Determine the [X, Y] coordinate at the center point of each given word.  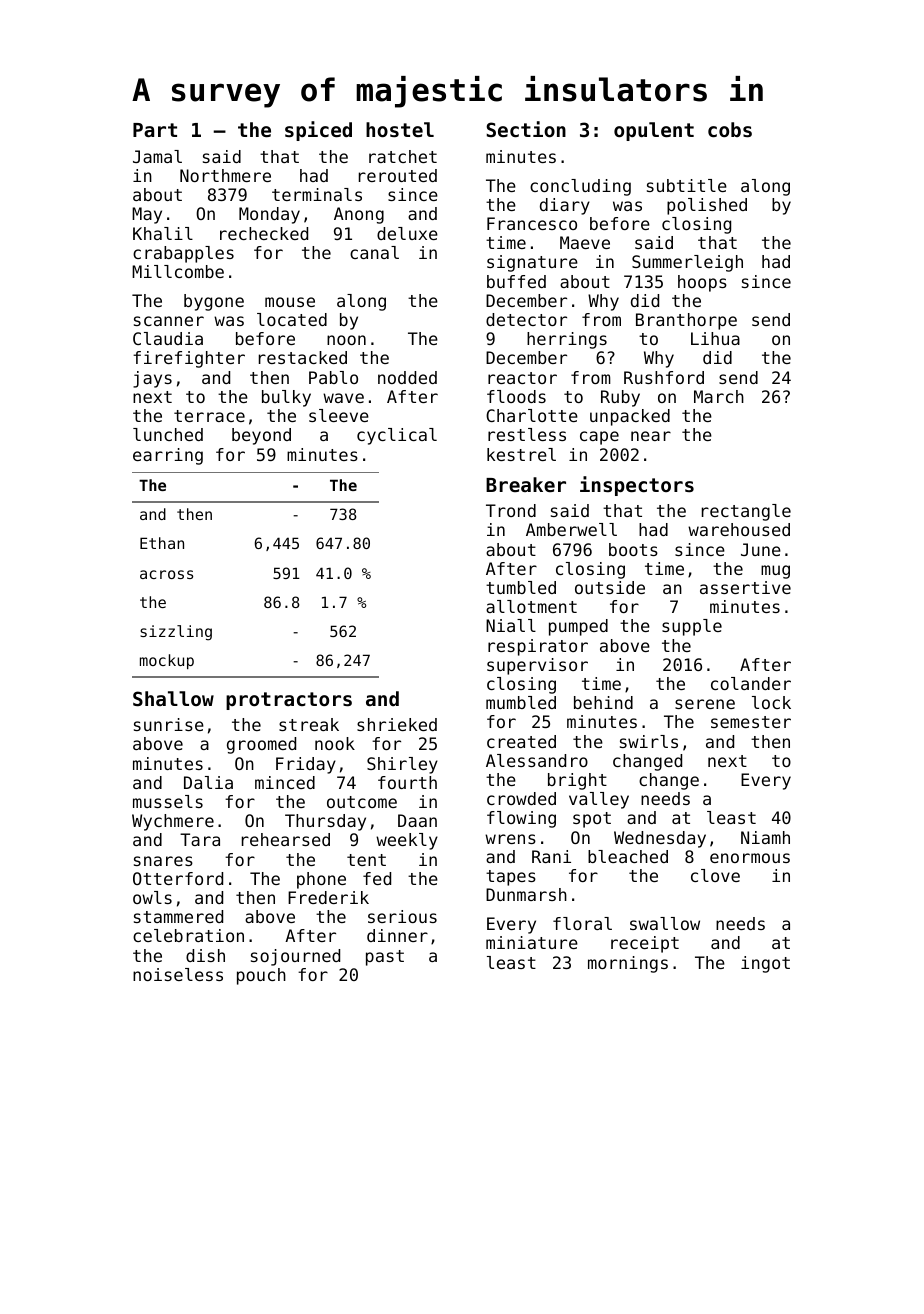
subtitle [687, 185]
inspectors [637, 486]
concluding [580, 187]
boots [633, 549]
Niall [511, 625]
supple [692, 627]
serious [402, 916]
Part [155, 130]
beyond [261, 436]
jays [152, 379]
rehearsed [286, 839]
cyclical [397, 436]
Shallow [173, 698]
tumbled [521, 587]
